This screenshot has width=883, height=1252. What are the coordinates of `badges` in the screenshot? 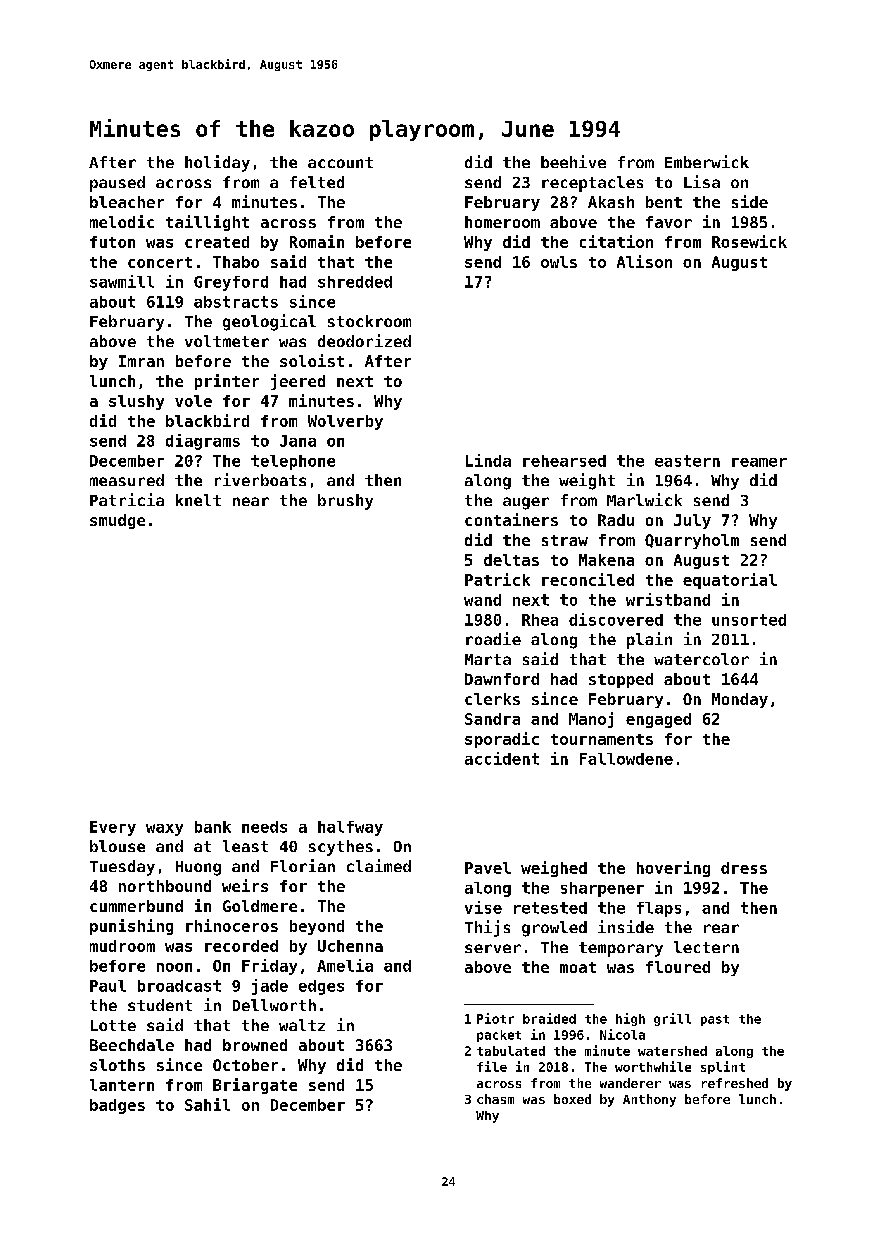 It's located at (117, 1106).
